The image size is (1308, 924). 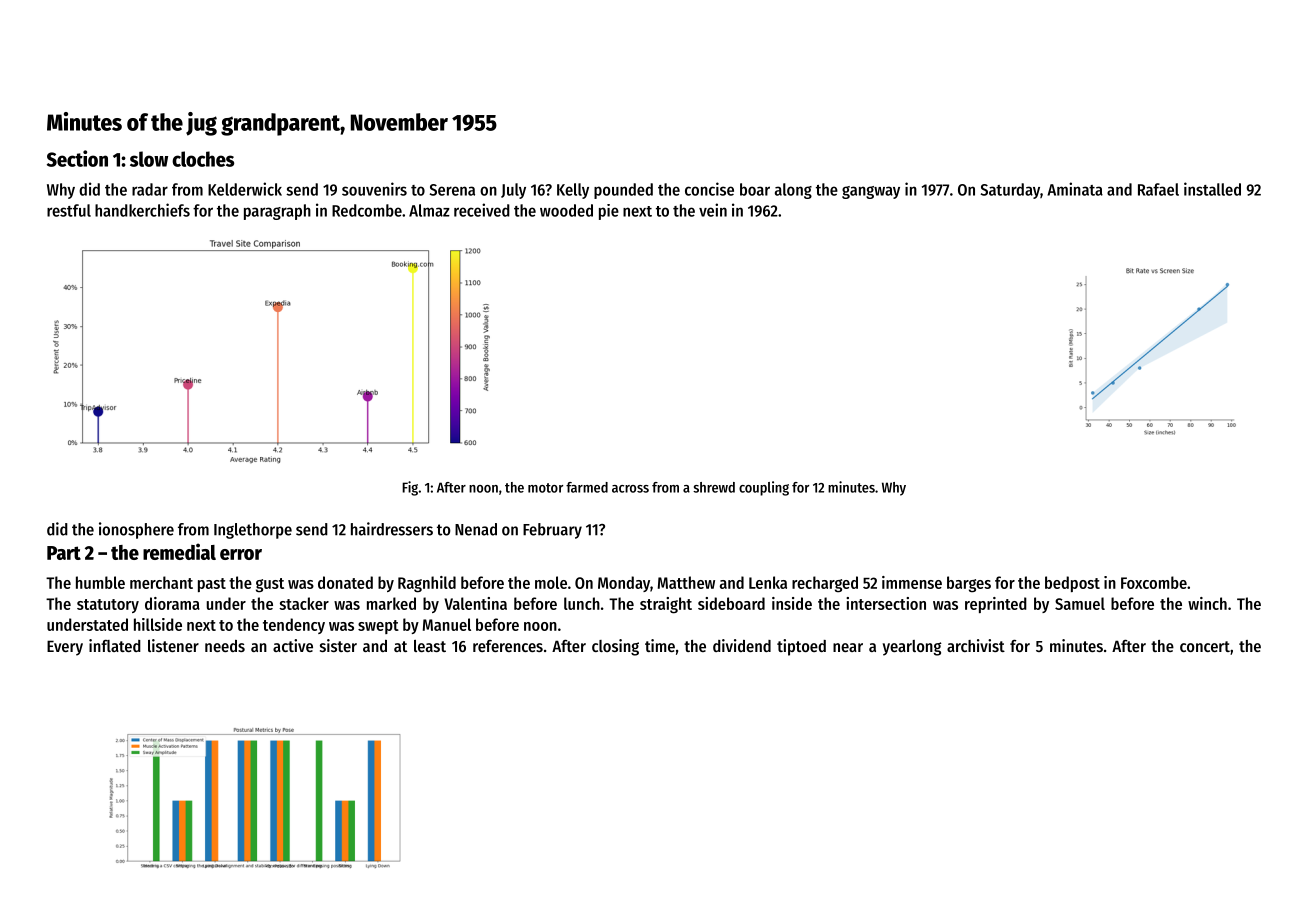 What do you see at coordinates (1212, 189) in the image?
I see `installed` at bounding box center [1212, 189].
